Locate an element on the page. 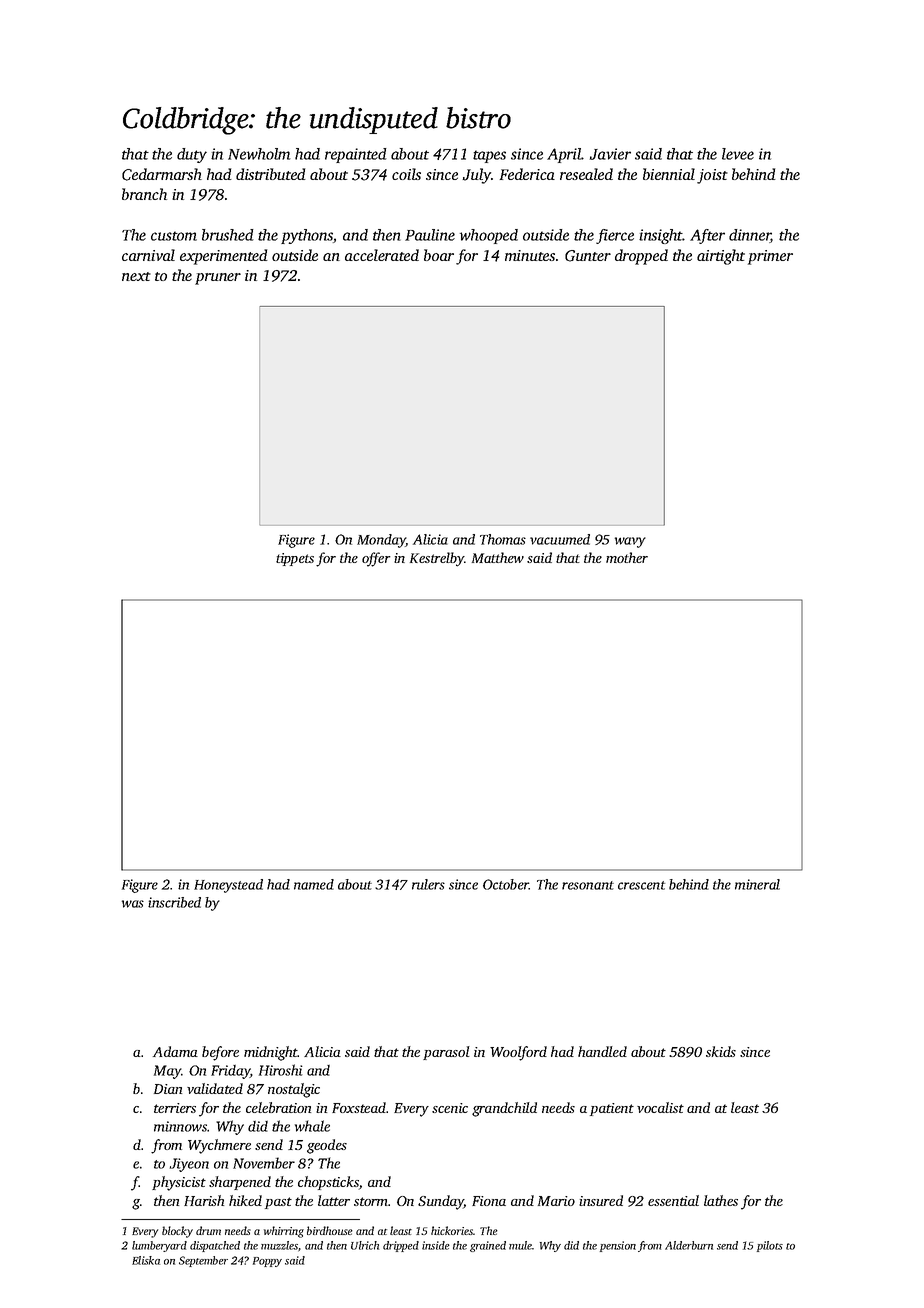 Image resolution: width=924 pixels, height=1308 pixels. whale is located at coordinates (312, 1126).
